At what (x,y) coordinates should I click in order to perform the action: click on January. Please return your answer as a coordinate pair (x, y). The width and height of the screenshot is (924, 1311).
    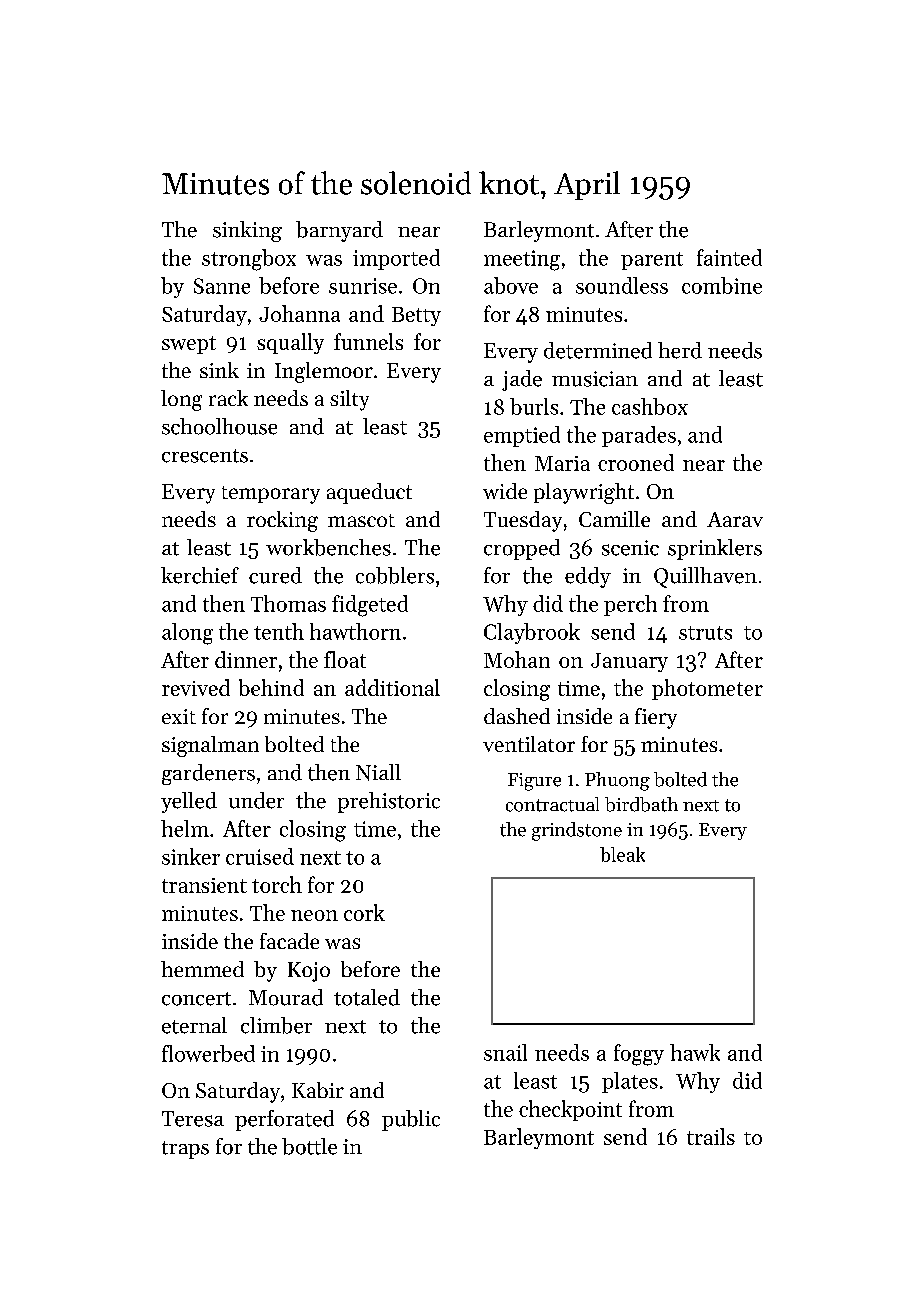
    Looking at the image, I should click on (629, 662).
